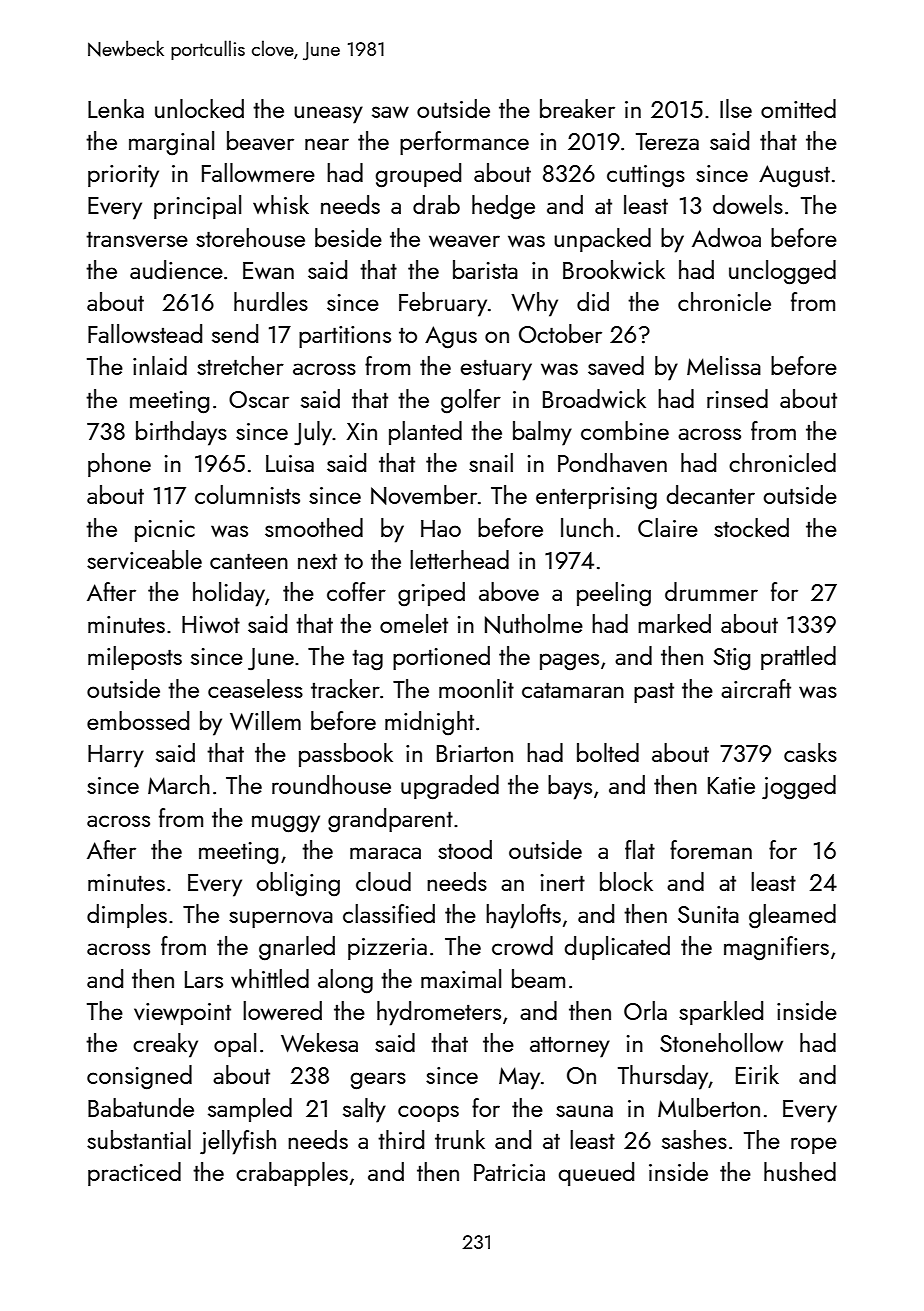  Describe the element at coordinates (776, 948) in the screenshot. I see `magnifiers` at that location.
